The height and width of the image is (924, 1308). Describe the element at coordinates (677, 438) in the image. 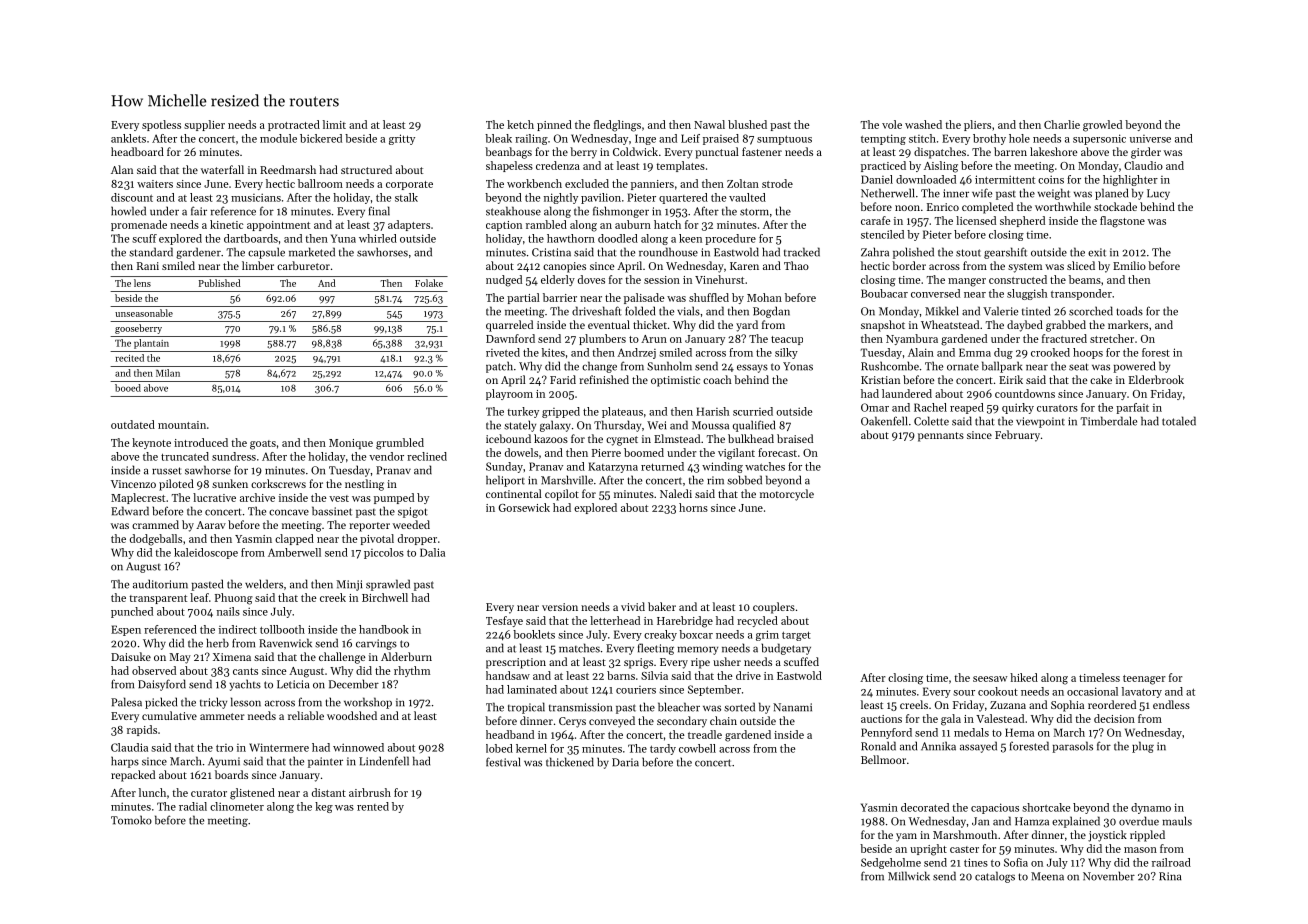

I see `Elmstead` at that location.
